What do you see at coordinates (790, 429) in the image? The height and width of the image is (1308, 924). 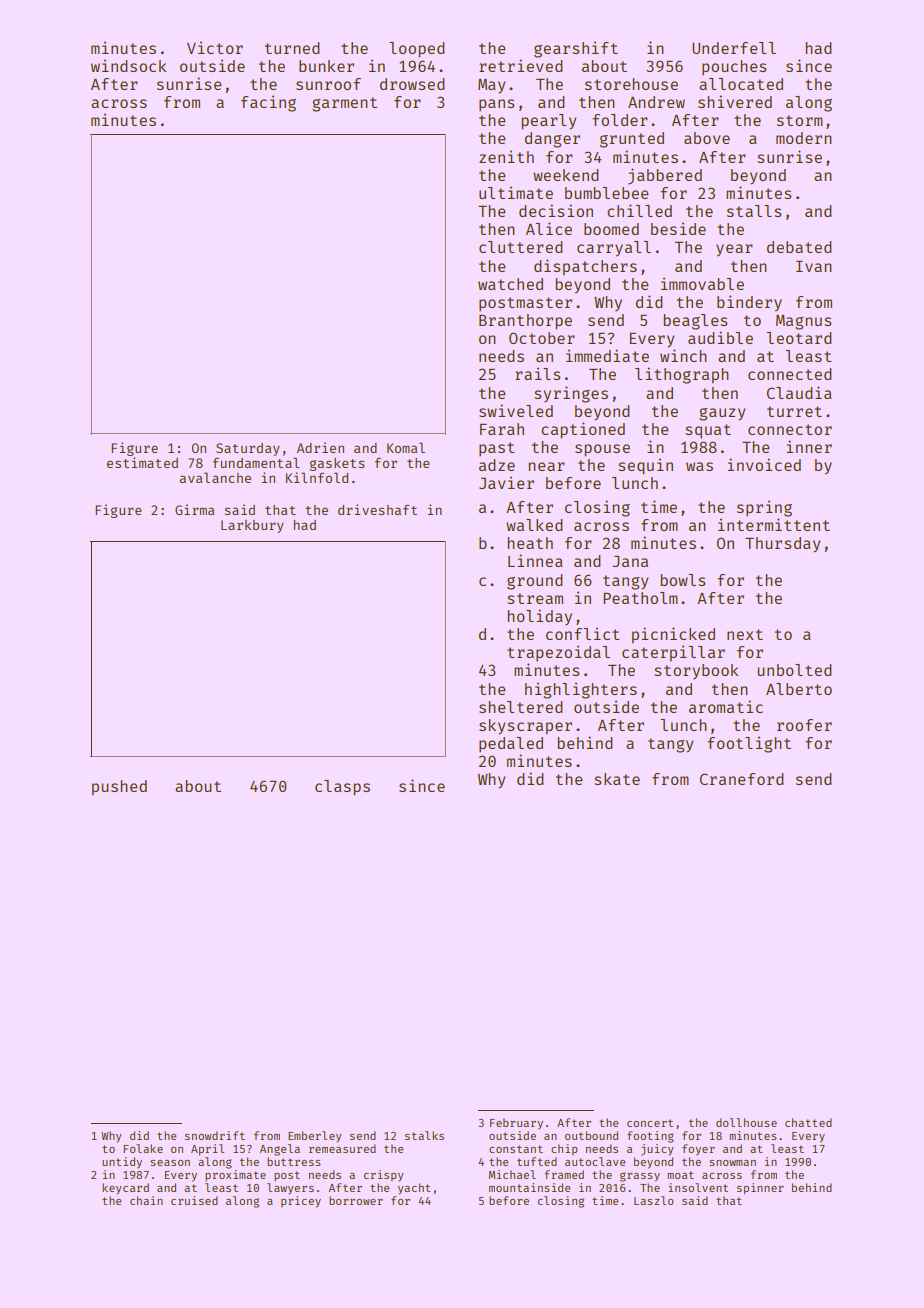 I see `connector` at bounding box center [790, 429].
